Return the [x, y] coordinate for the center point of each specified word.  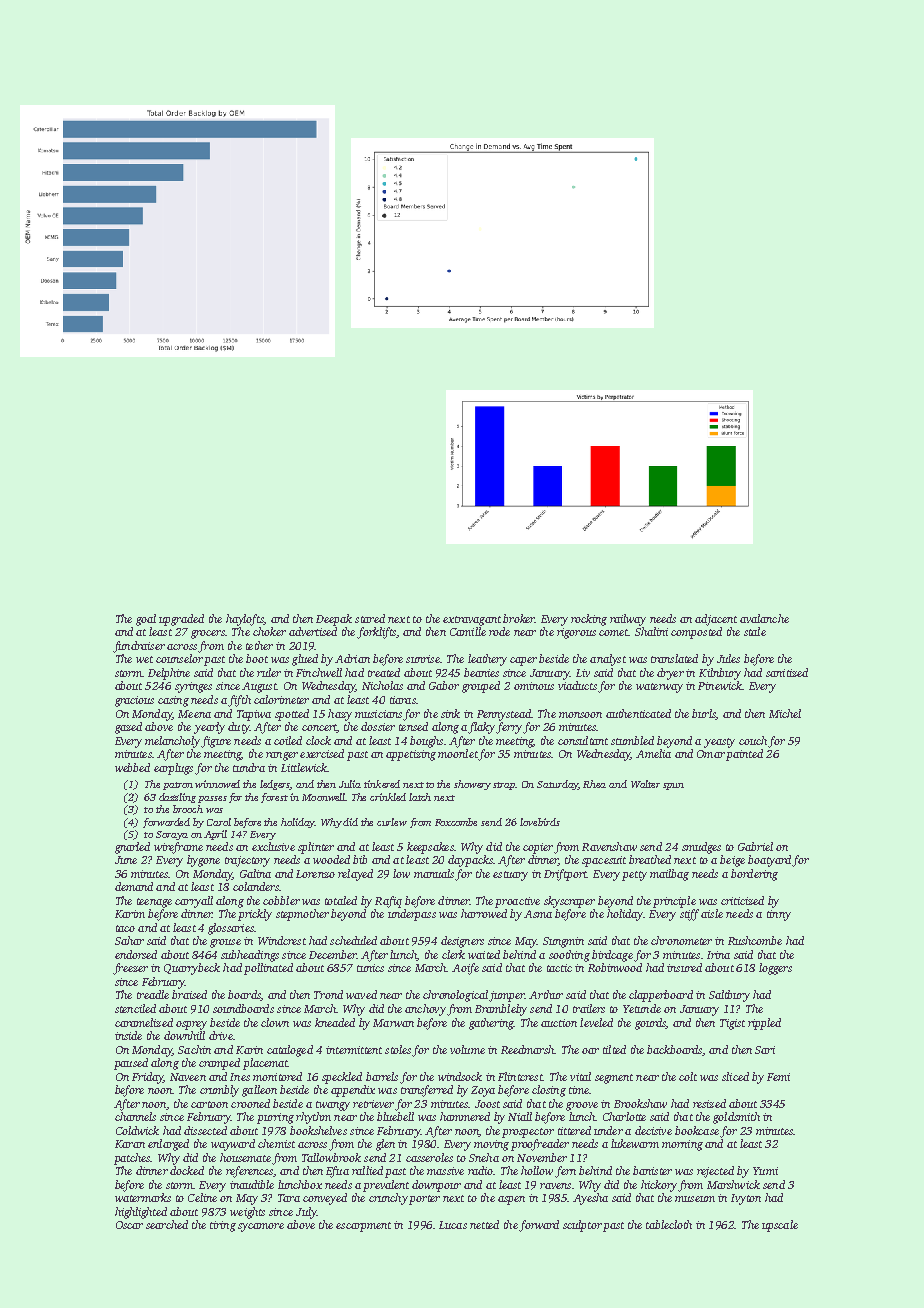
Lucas [453, 1225]
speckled [342, 1078]
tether [259, 645]
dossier [378, 726]
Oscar [129, 1225]
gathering [491, 1024]
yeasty [719, 743]
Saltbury [729, 996]
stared [370, 618]
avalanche [764, 618]
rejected [715, 1172]
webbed [132, 767]
